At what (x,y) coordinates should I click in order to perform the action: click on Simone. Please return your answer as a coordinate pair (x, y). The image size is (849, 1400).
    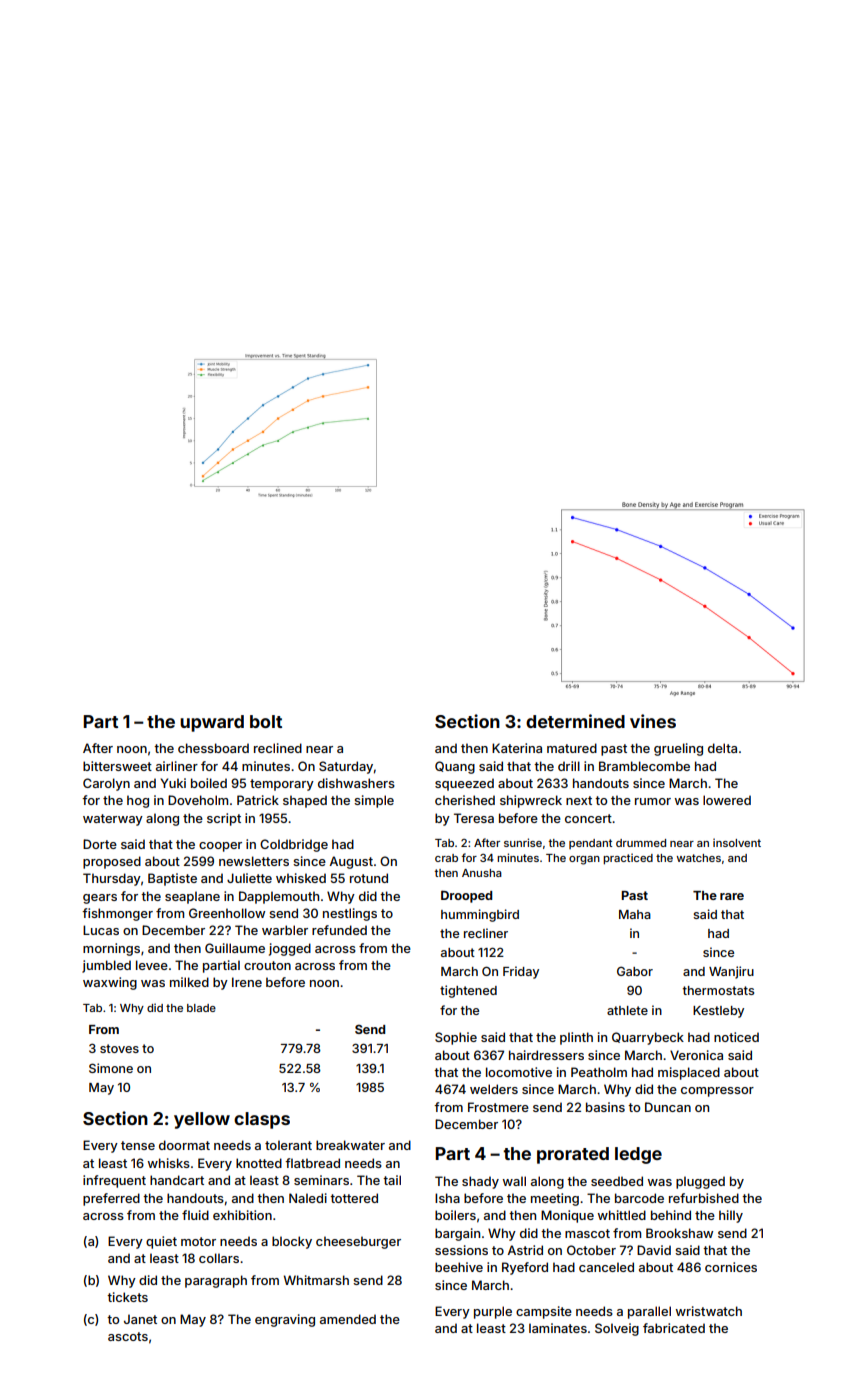
    Looking at the image, I should click on (111, 1068).
